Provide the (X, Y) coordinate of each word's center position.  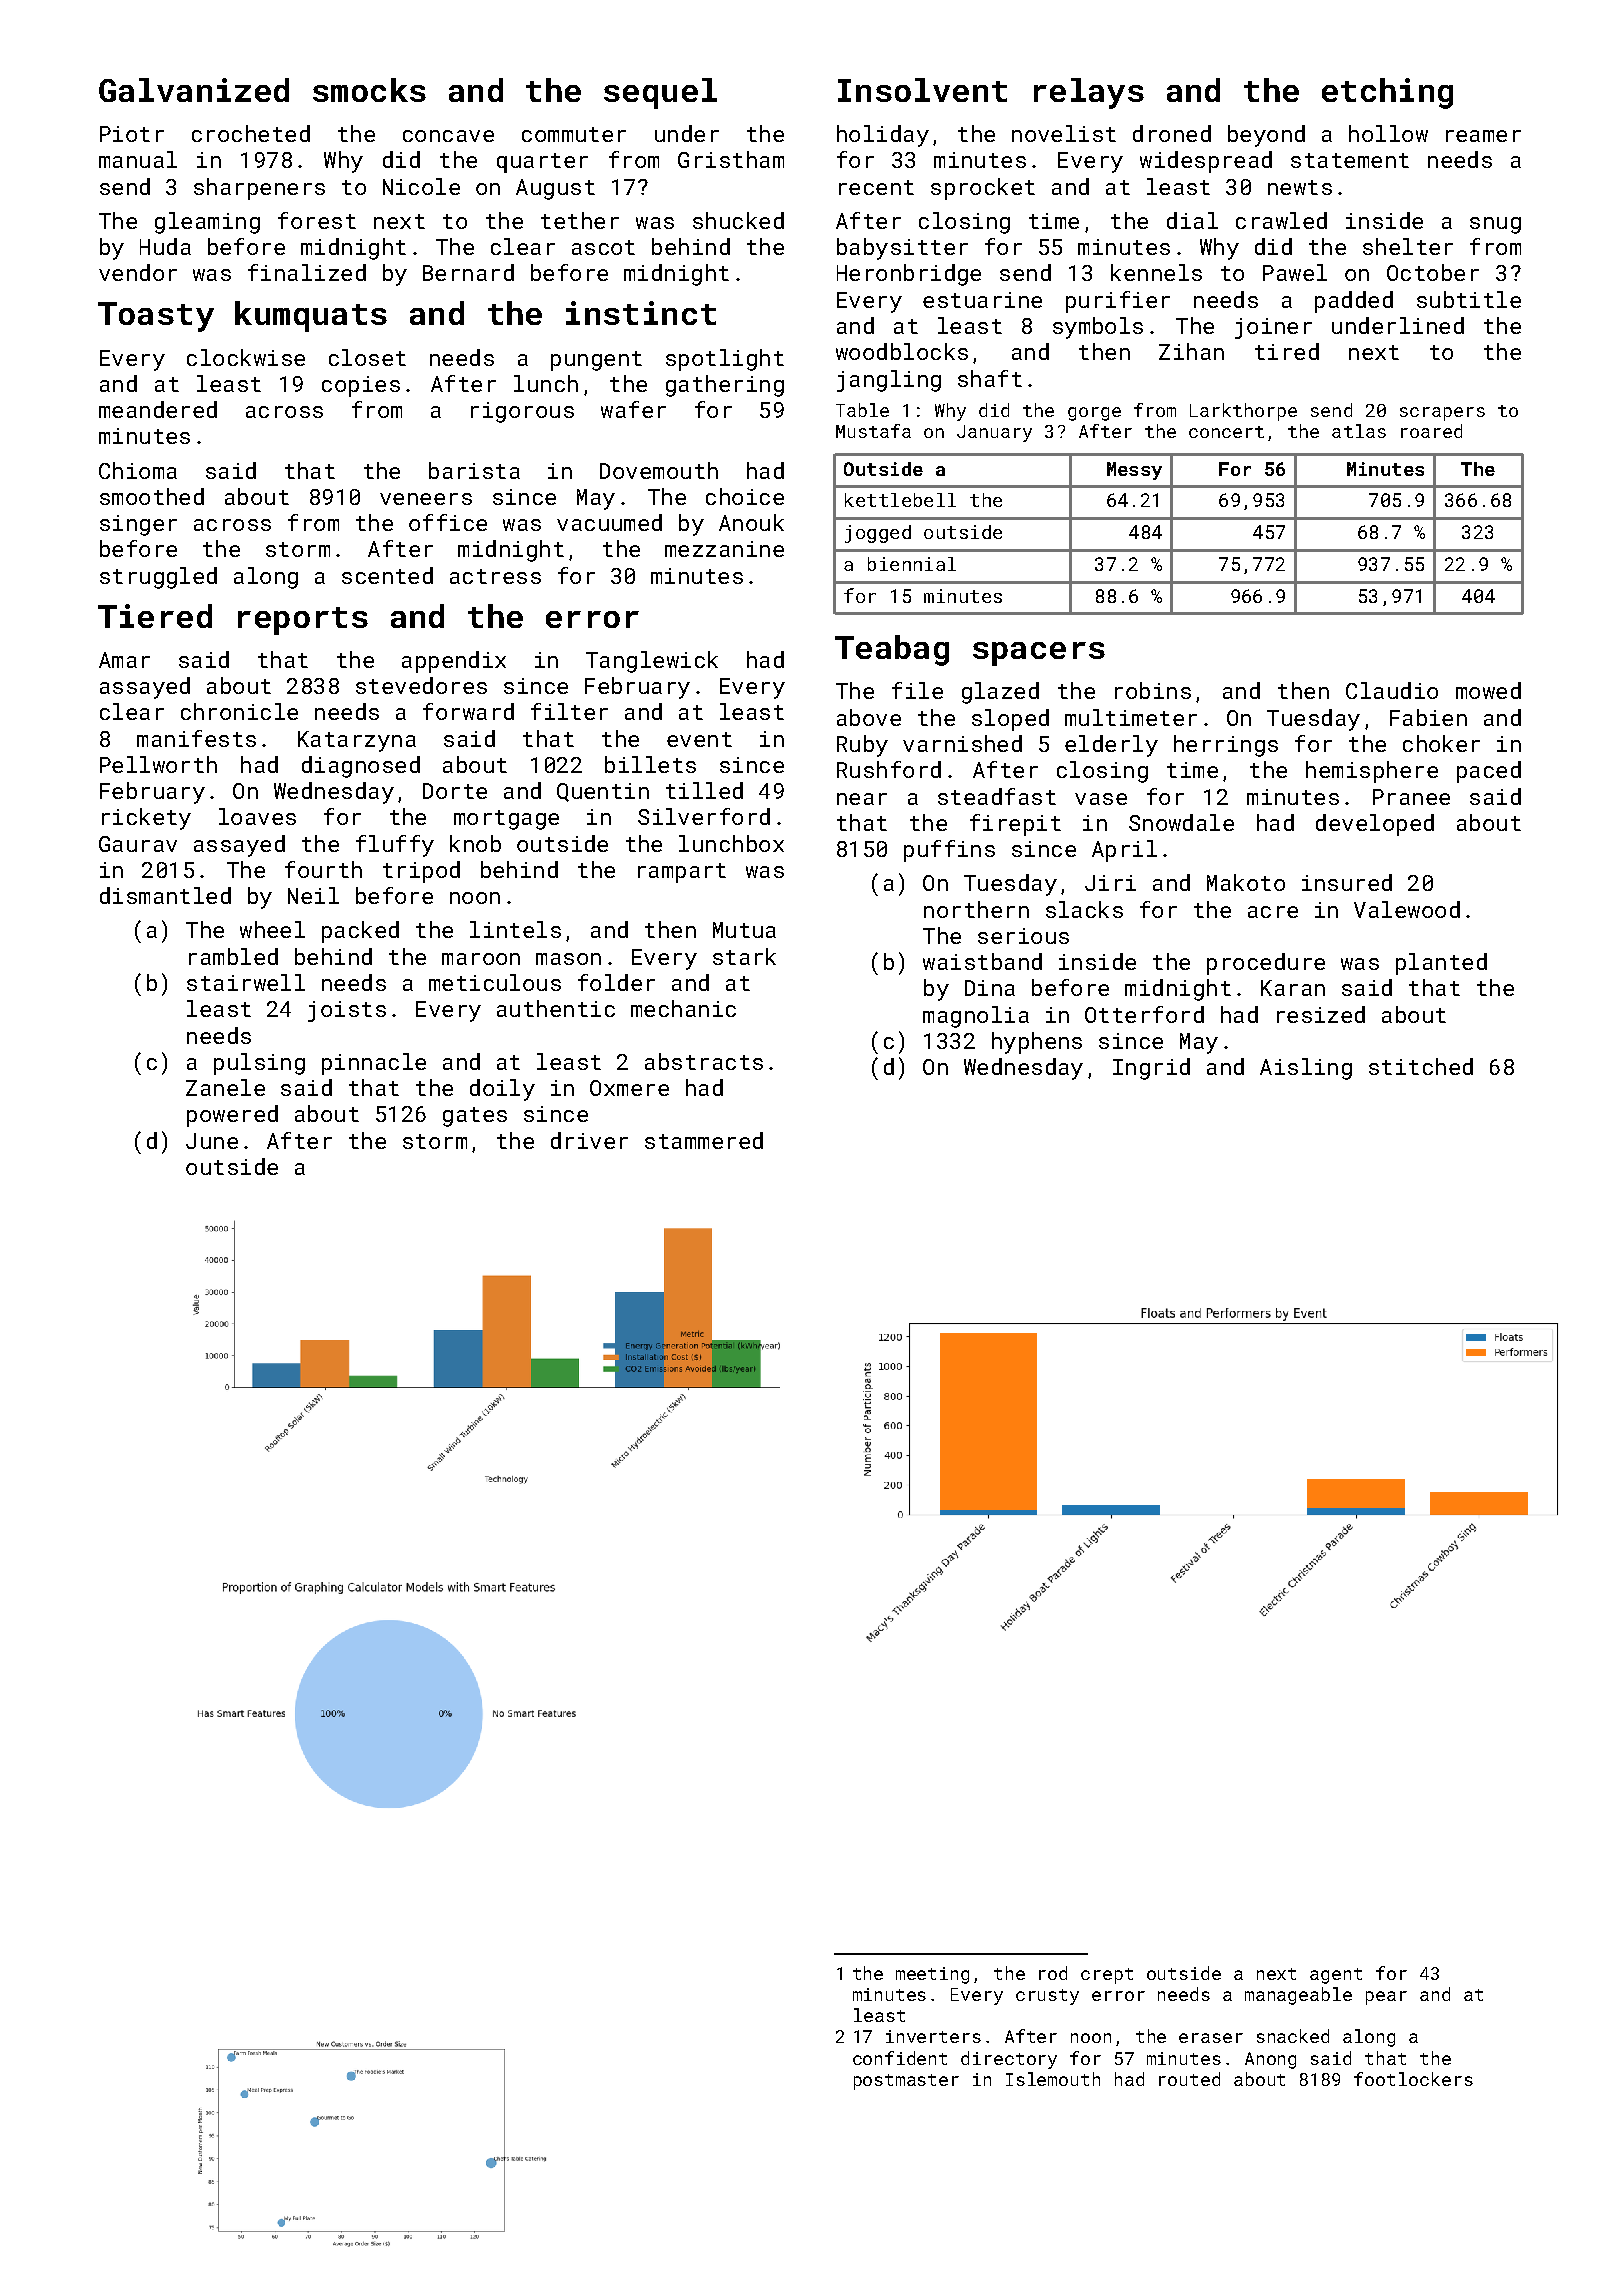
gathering (725, 386)
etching (1387, 93)
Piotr (132, 134)
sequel (660, 93)
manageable (1298, 1996)
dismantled (165, 895)
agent (1336, 1976)
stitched (1421, 1066)
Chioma (138, 470)
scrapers (1442, 414)
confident (900, 2058)
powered (232, 1116)
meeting (932, 1975)
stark (744, 956)
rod (1053, 1973)
